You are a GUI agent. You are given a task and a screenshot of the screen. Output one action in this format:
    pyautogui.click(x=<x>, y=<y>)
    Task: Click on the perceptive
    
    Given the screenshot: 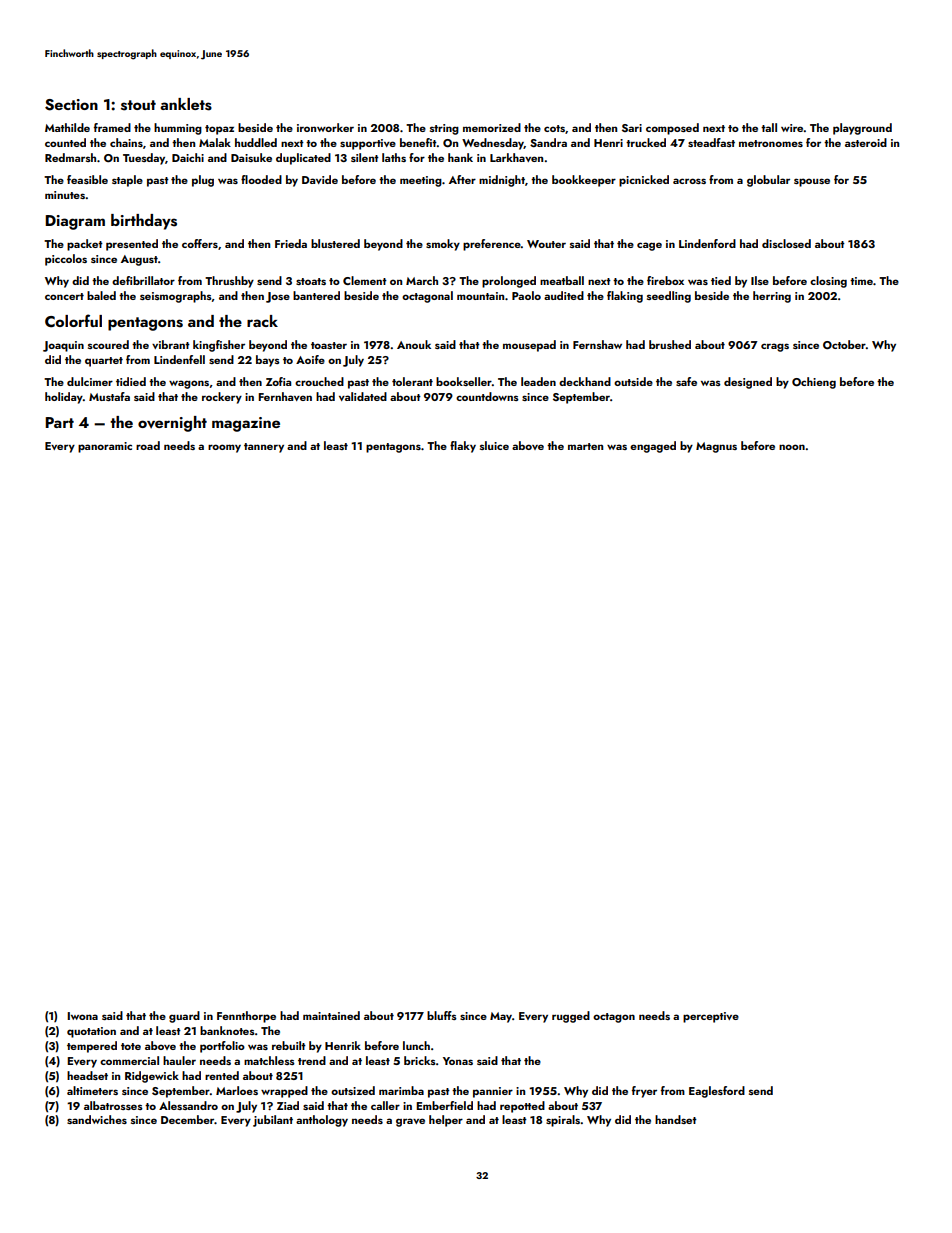 What is the action you would take?
    pyautogui.click(x=711, y=1017)
